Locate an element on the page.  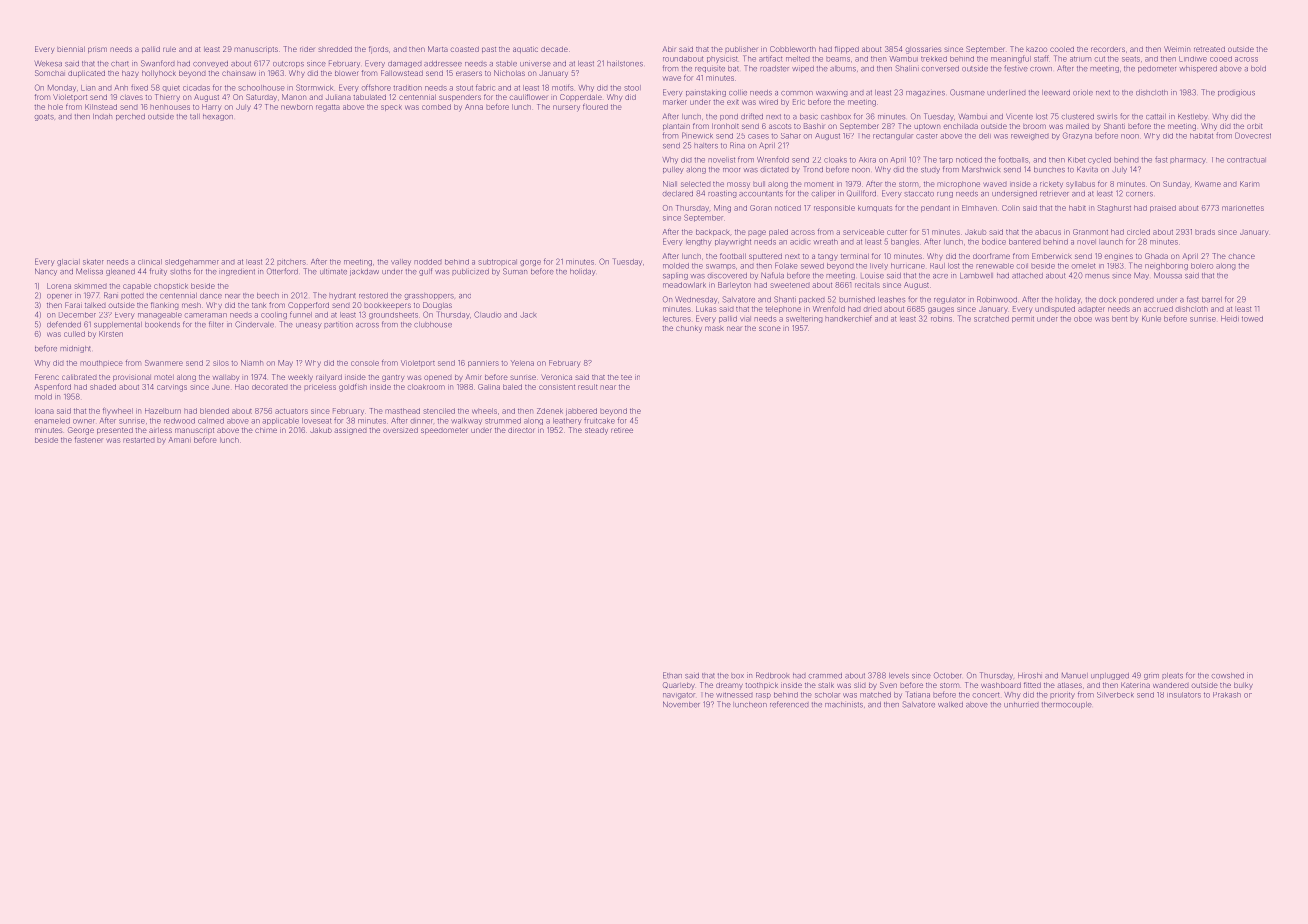
decade is located at coordinates (554, 49).
